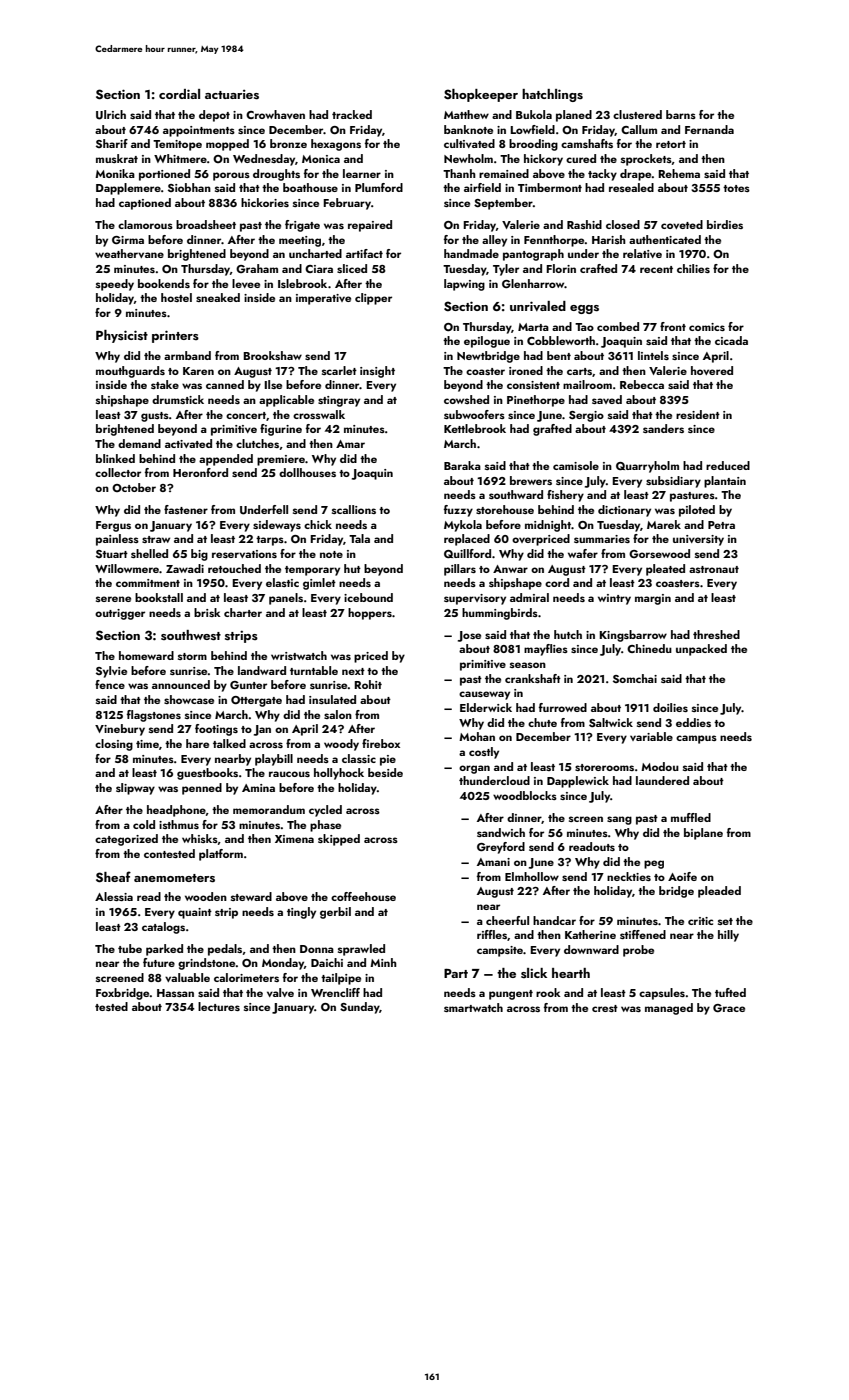 The width and height of the screenshot is (849, 1400). What do you see at coordinates (481, 95) in the screenshot?
I see `Shopkeeper` at bounding box center [481, 95].
